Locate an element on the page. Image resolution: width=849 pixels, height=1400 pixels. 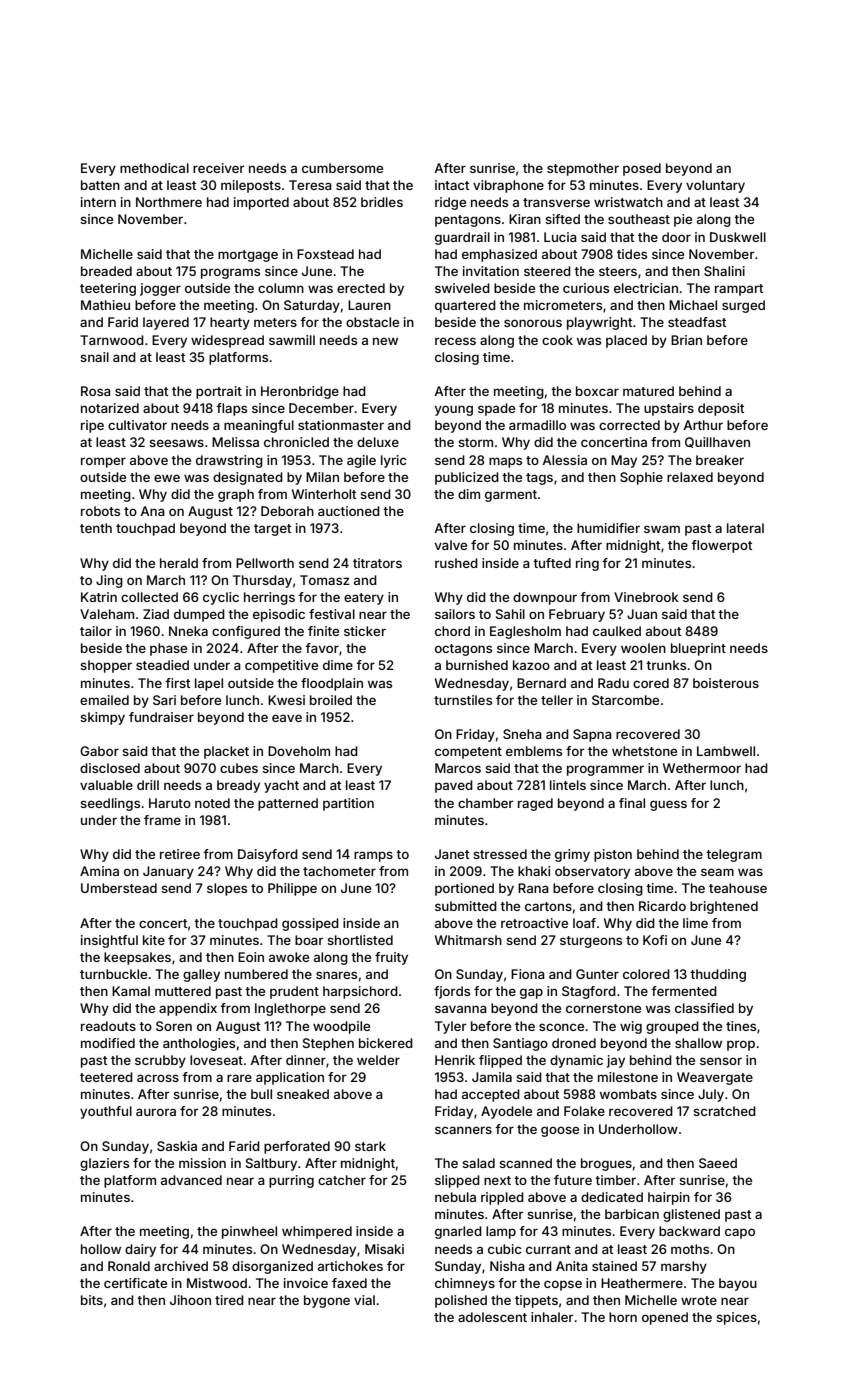
new is located at coordinates (385, 341).
